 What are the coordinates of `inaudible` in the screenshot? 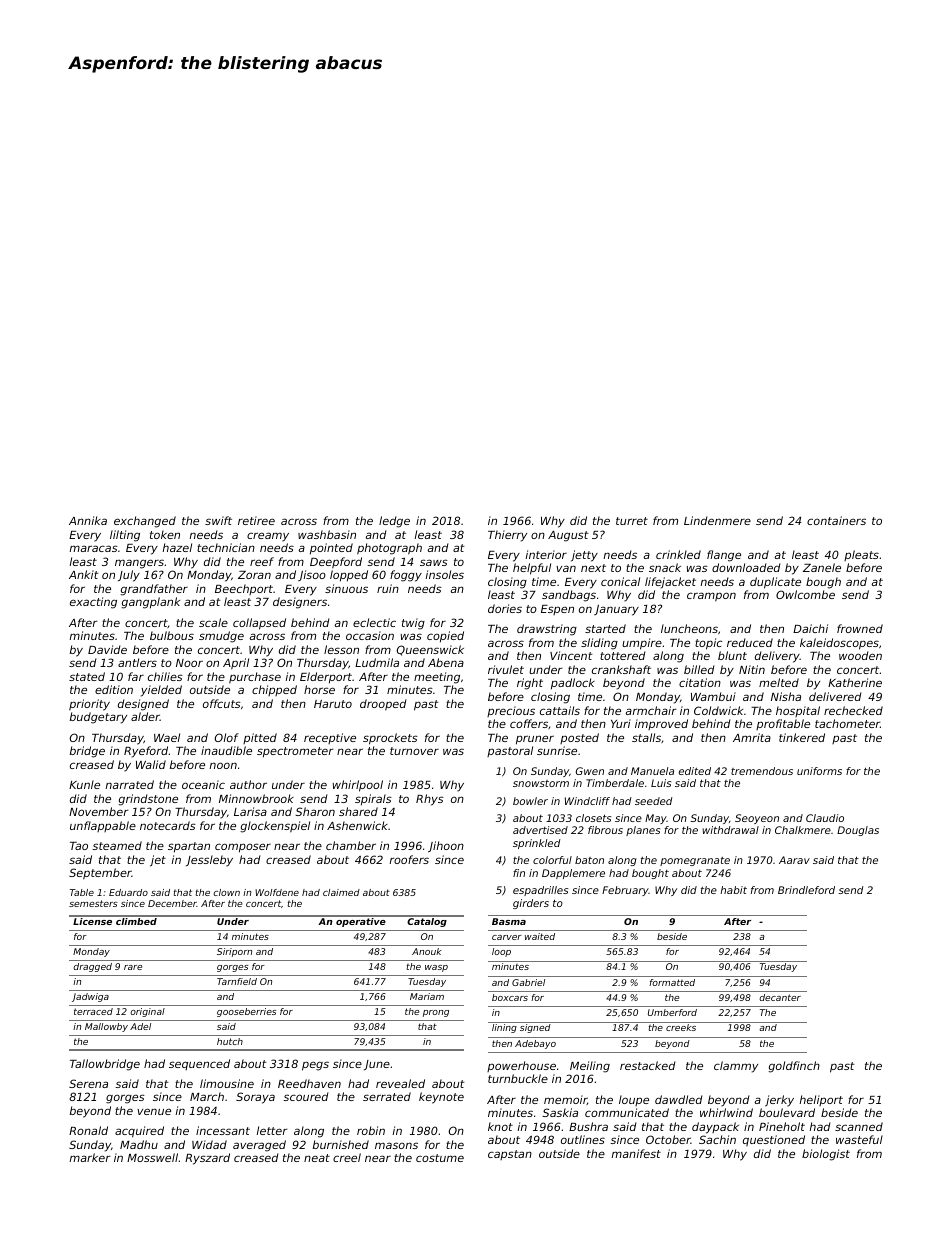 It's located at (226, 750).
